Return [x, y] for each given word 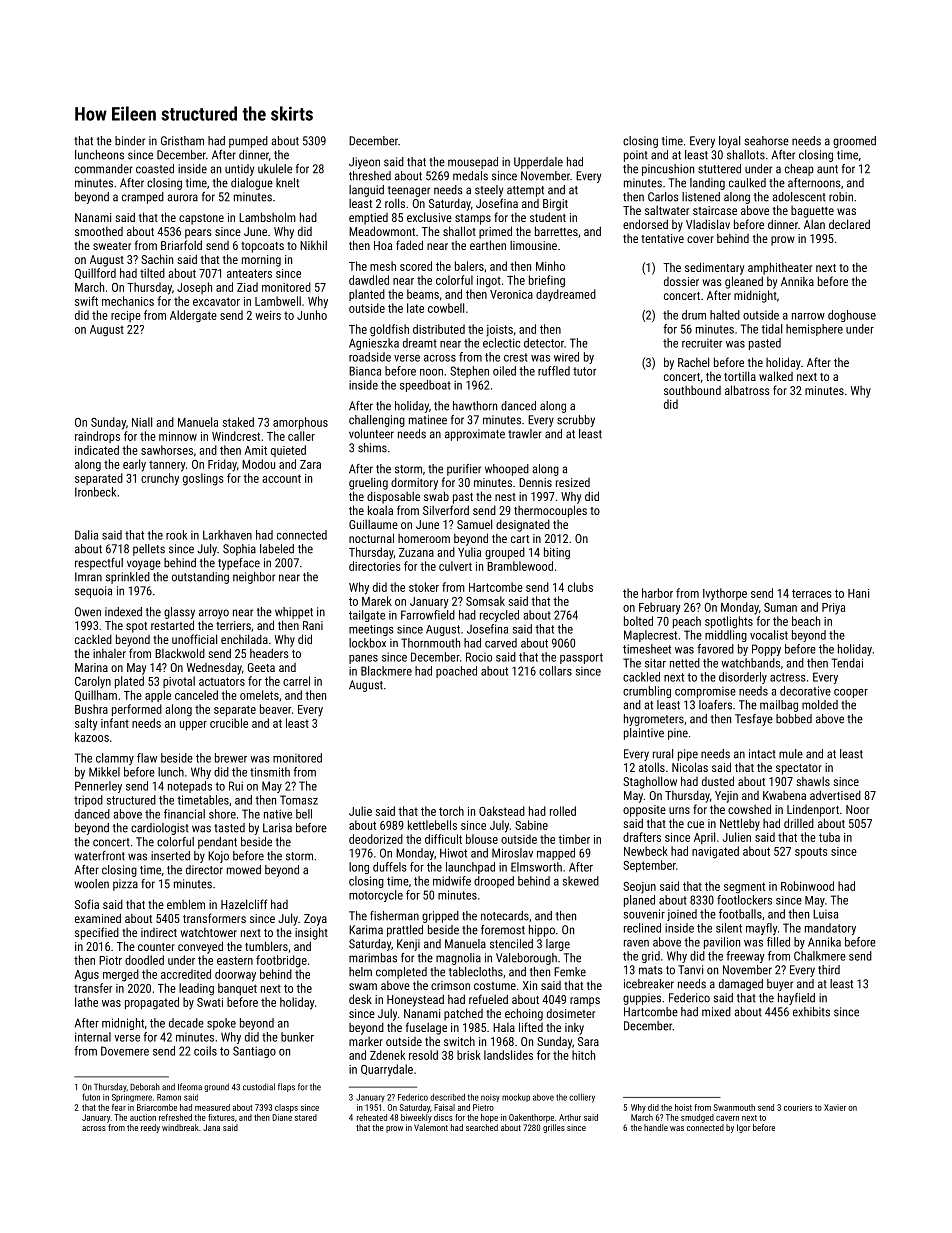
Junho [312, 315]
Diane [282, 1117]
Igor [744, 1128]
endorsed [645, 224]
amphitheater [780, 268]
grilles [554, 1128]
